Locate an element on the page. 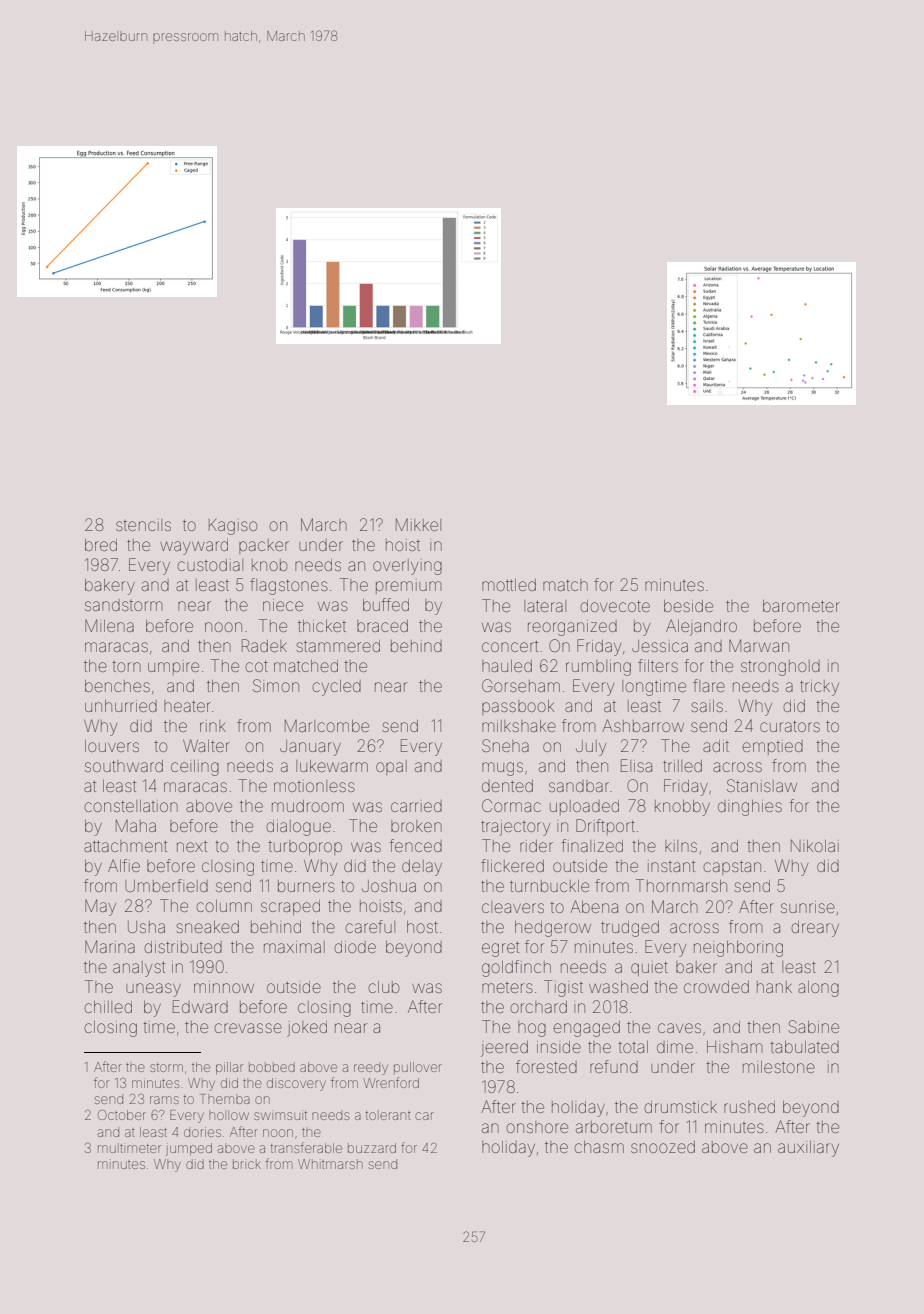  brick is located at coordinates (247, 1165).
